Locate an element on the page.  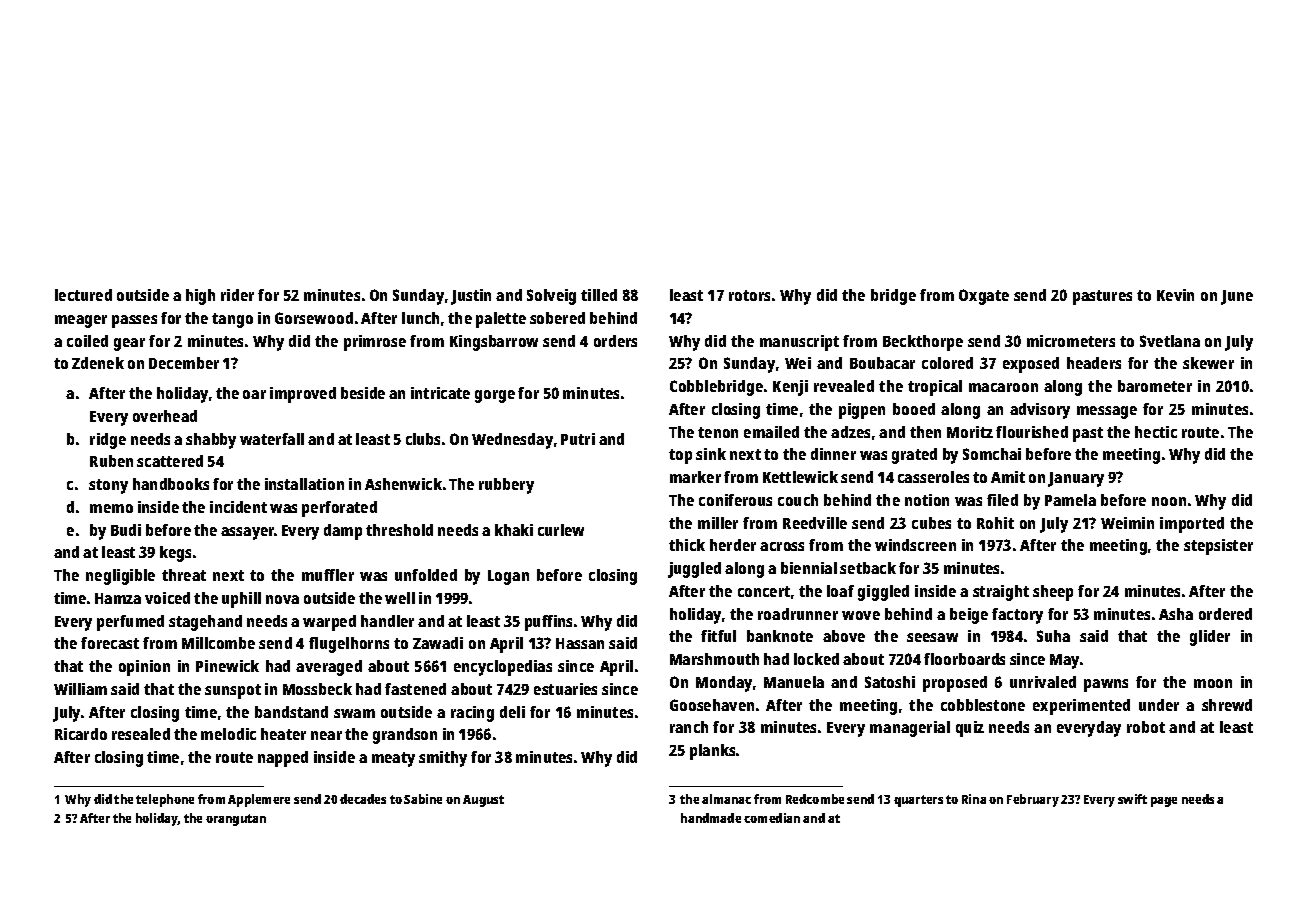
glider is located at coordinates (1210, 638).
